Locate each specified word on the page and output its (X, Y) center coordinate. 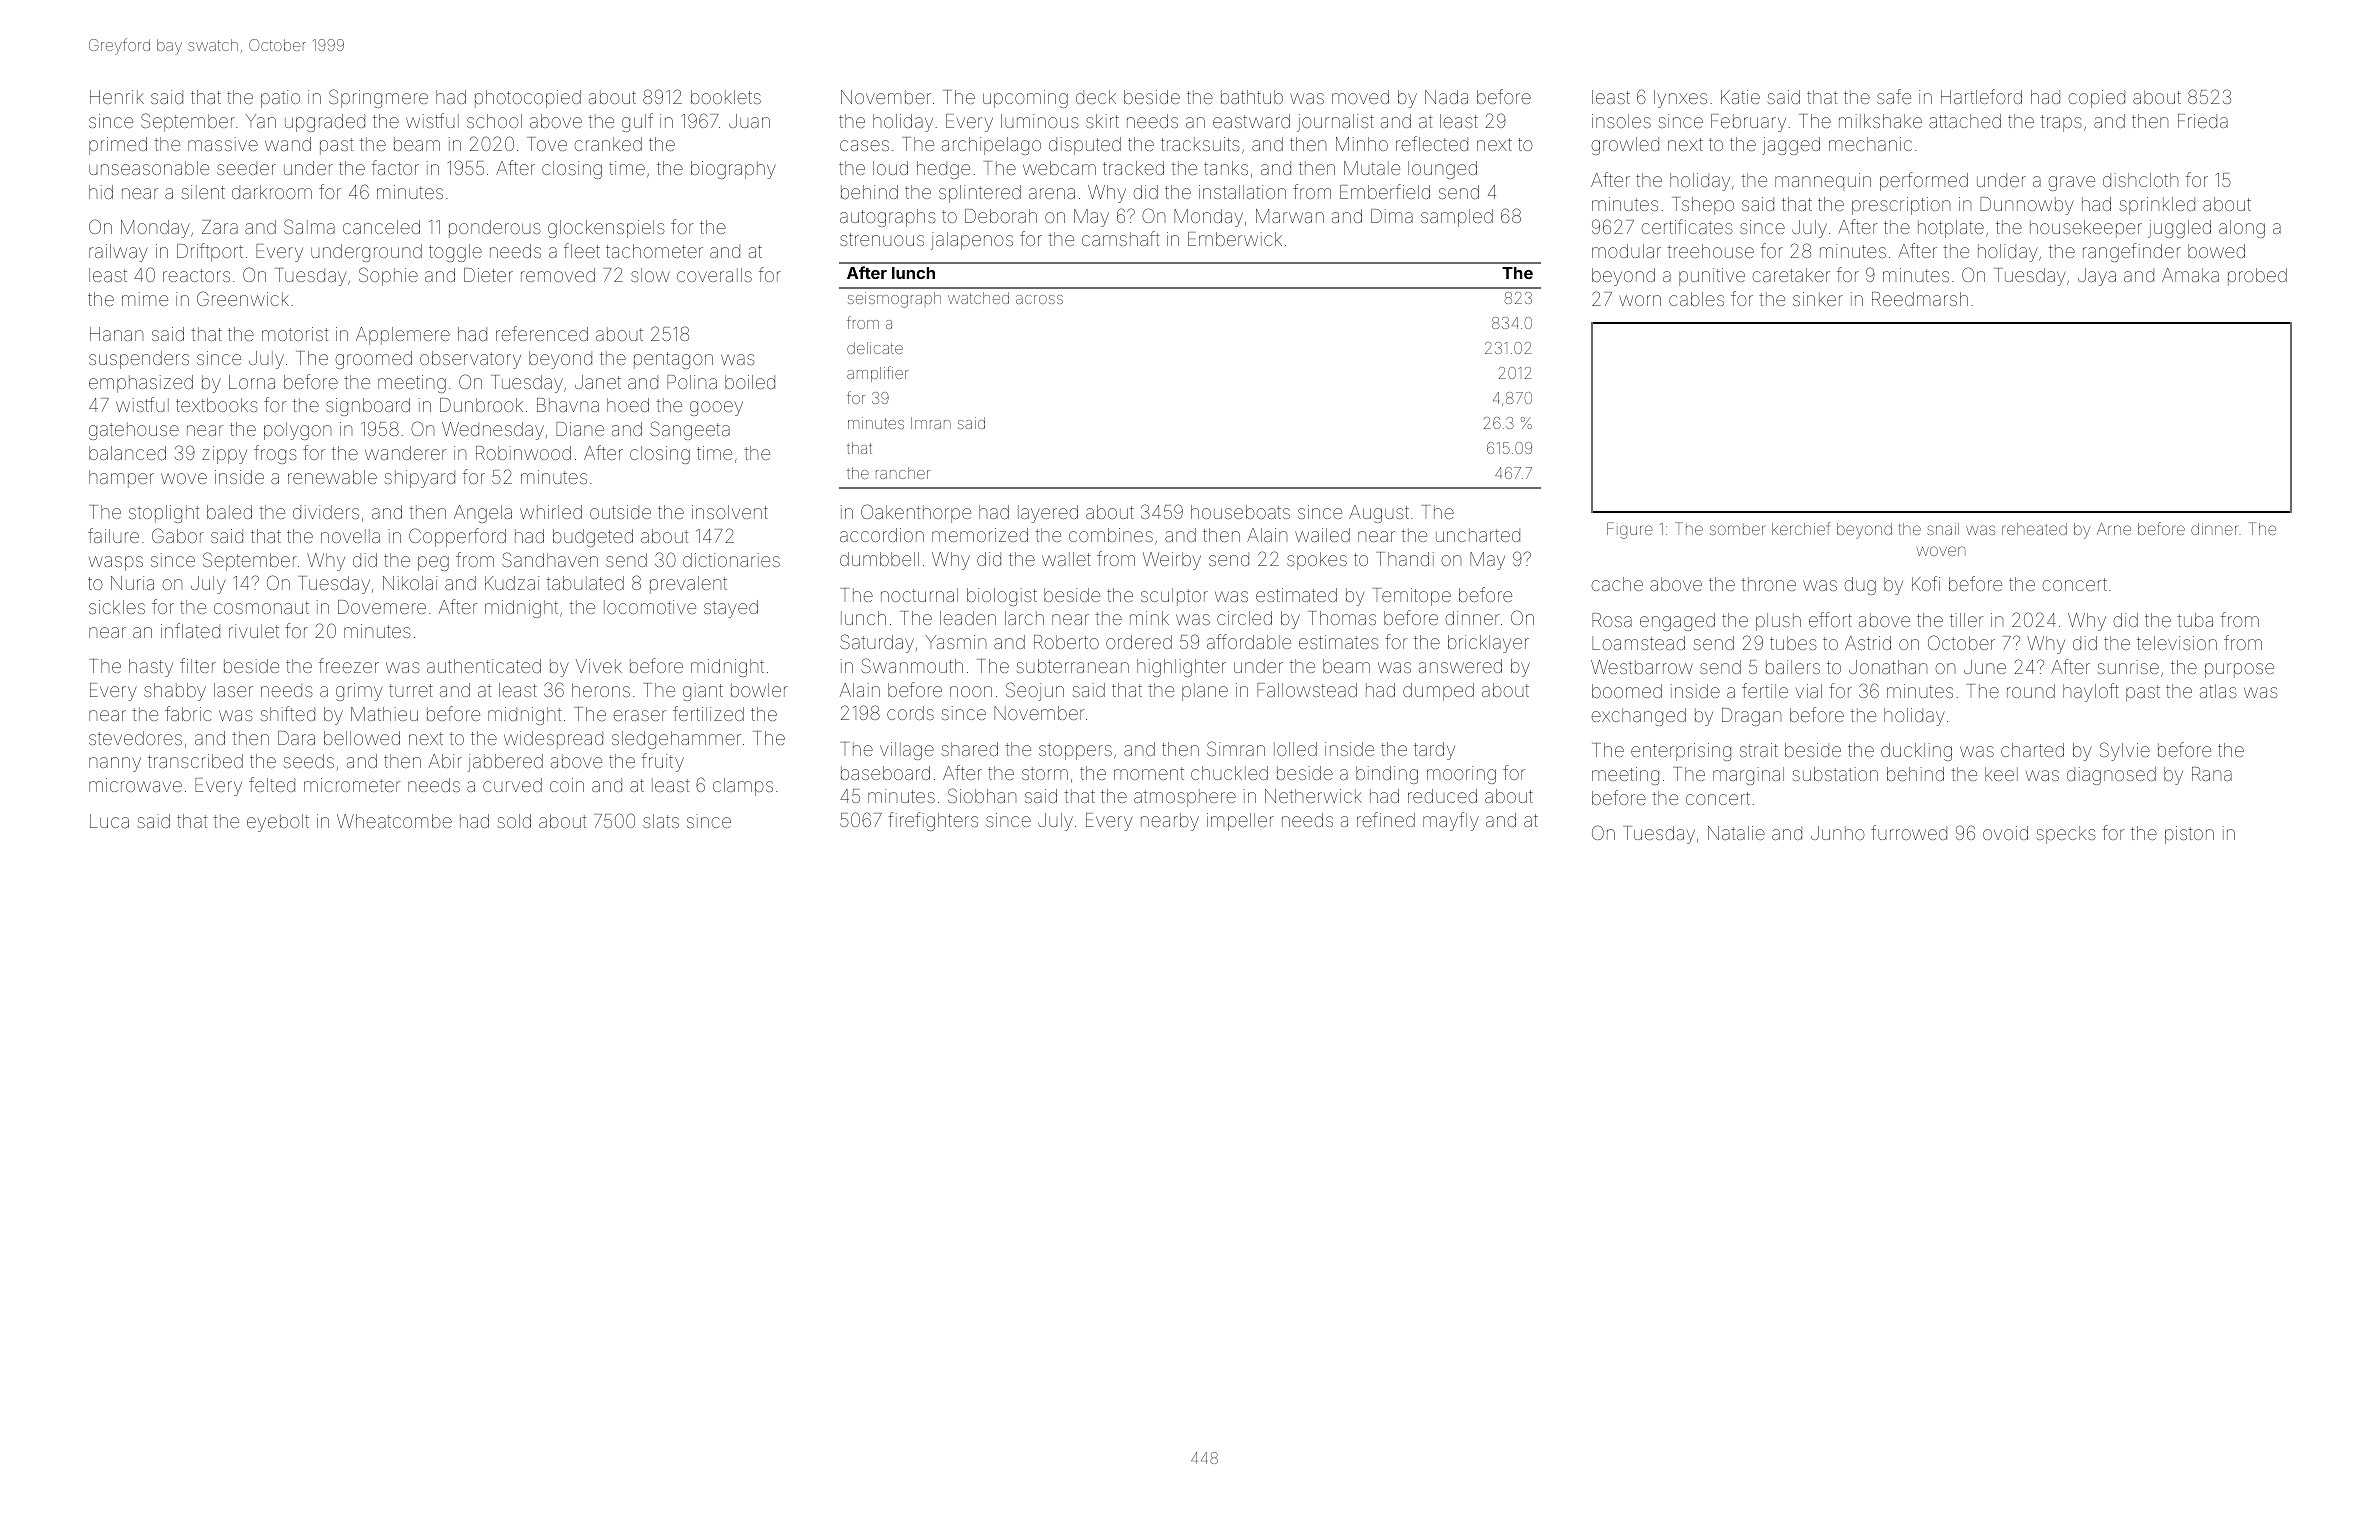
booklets (726, 97)
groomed (373, 360)
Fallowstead (1307, 690)
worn (1640, 300)
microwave (135, 785)
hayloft (2091, 692)
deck (1096, 97)
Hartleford (1981, 96)
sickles (117, 607)
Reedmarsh (1920, 299)
